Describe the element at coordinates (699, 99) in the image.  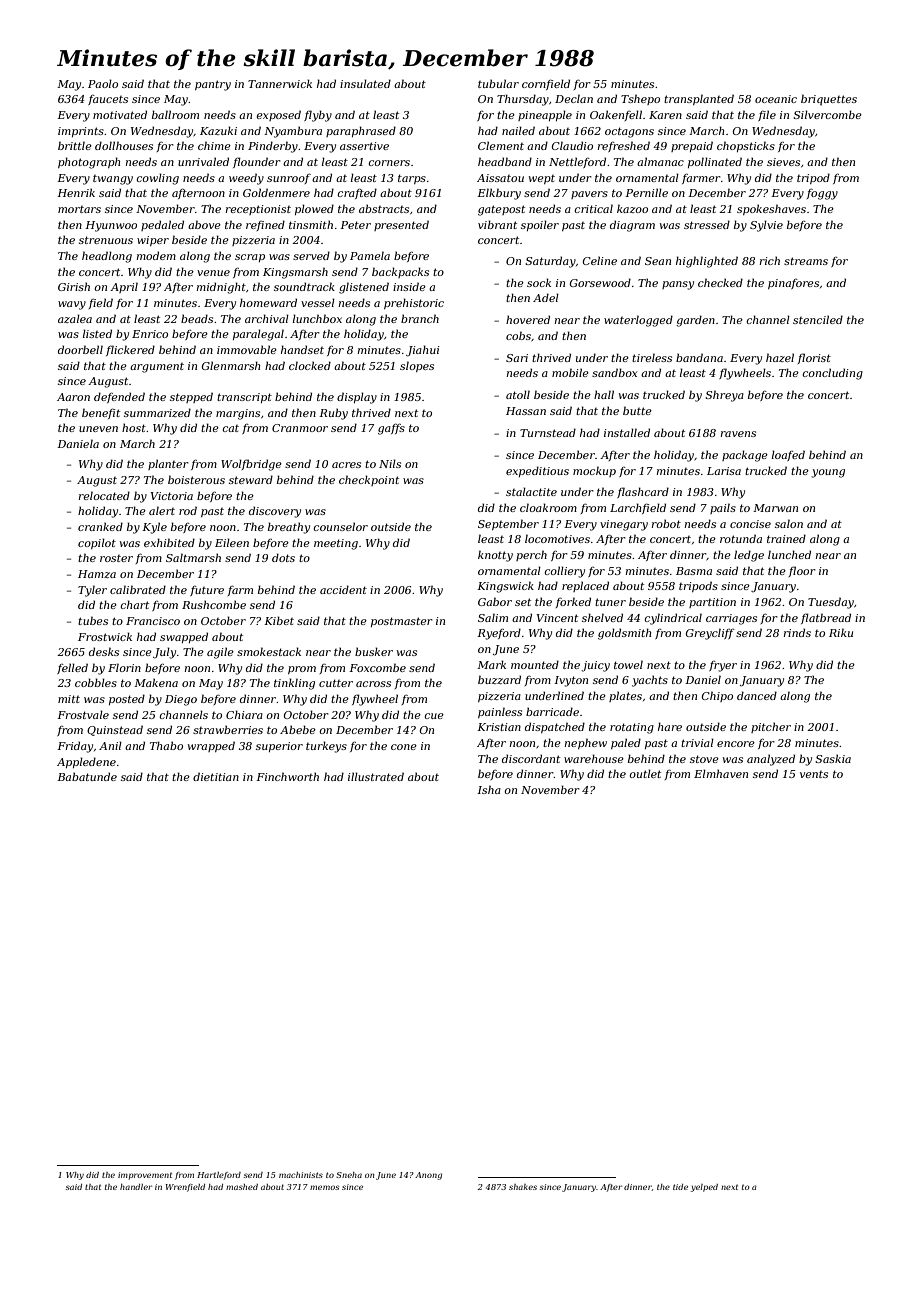
I see `transplanted` at that location.
